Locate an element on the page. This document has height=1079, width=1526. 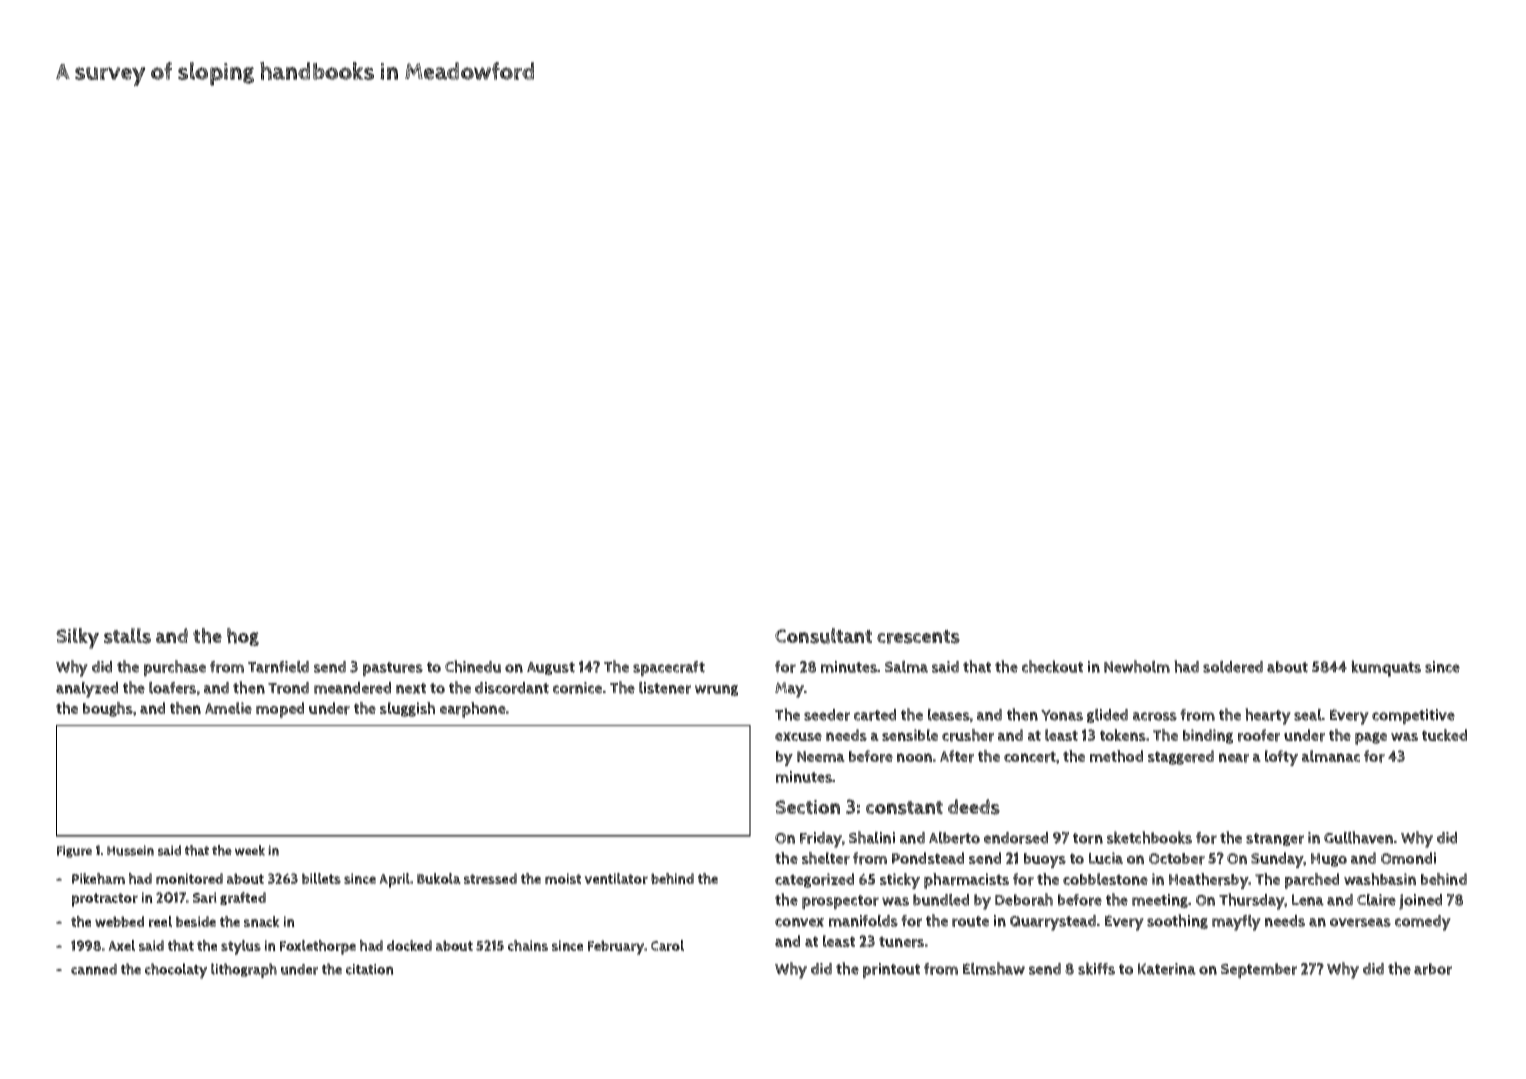
Gullhaven is located at coordinates (1358, 837).
